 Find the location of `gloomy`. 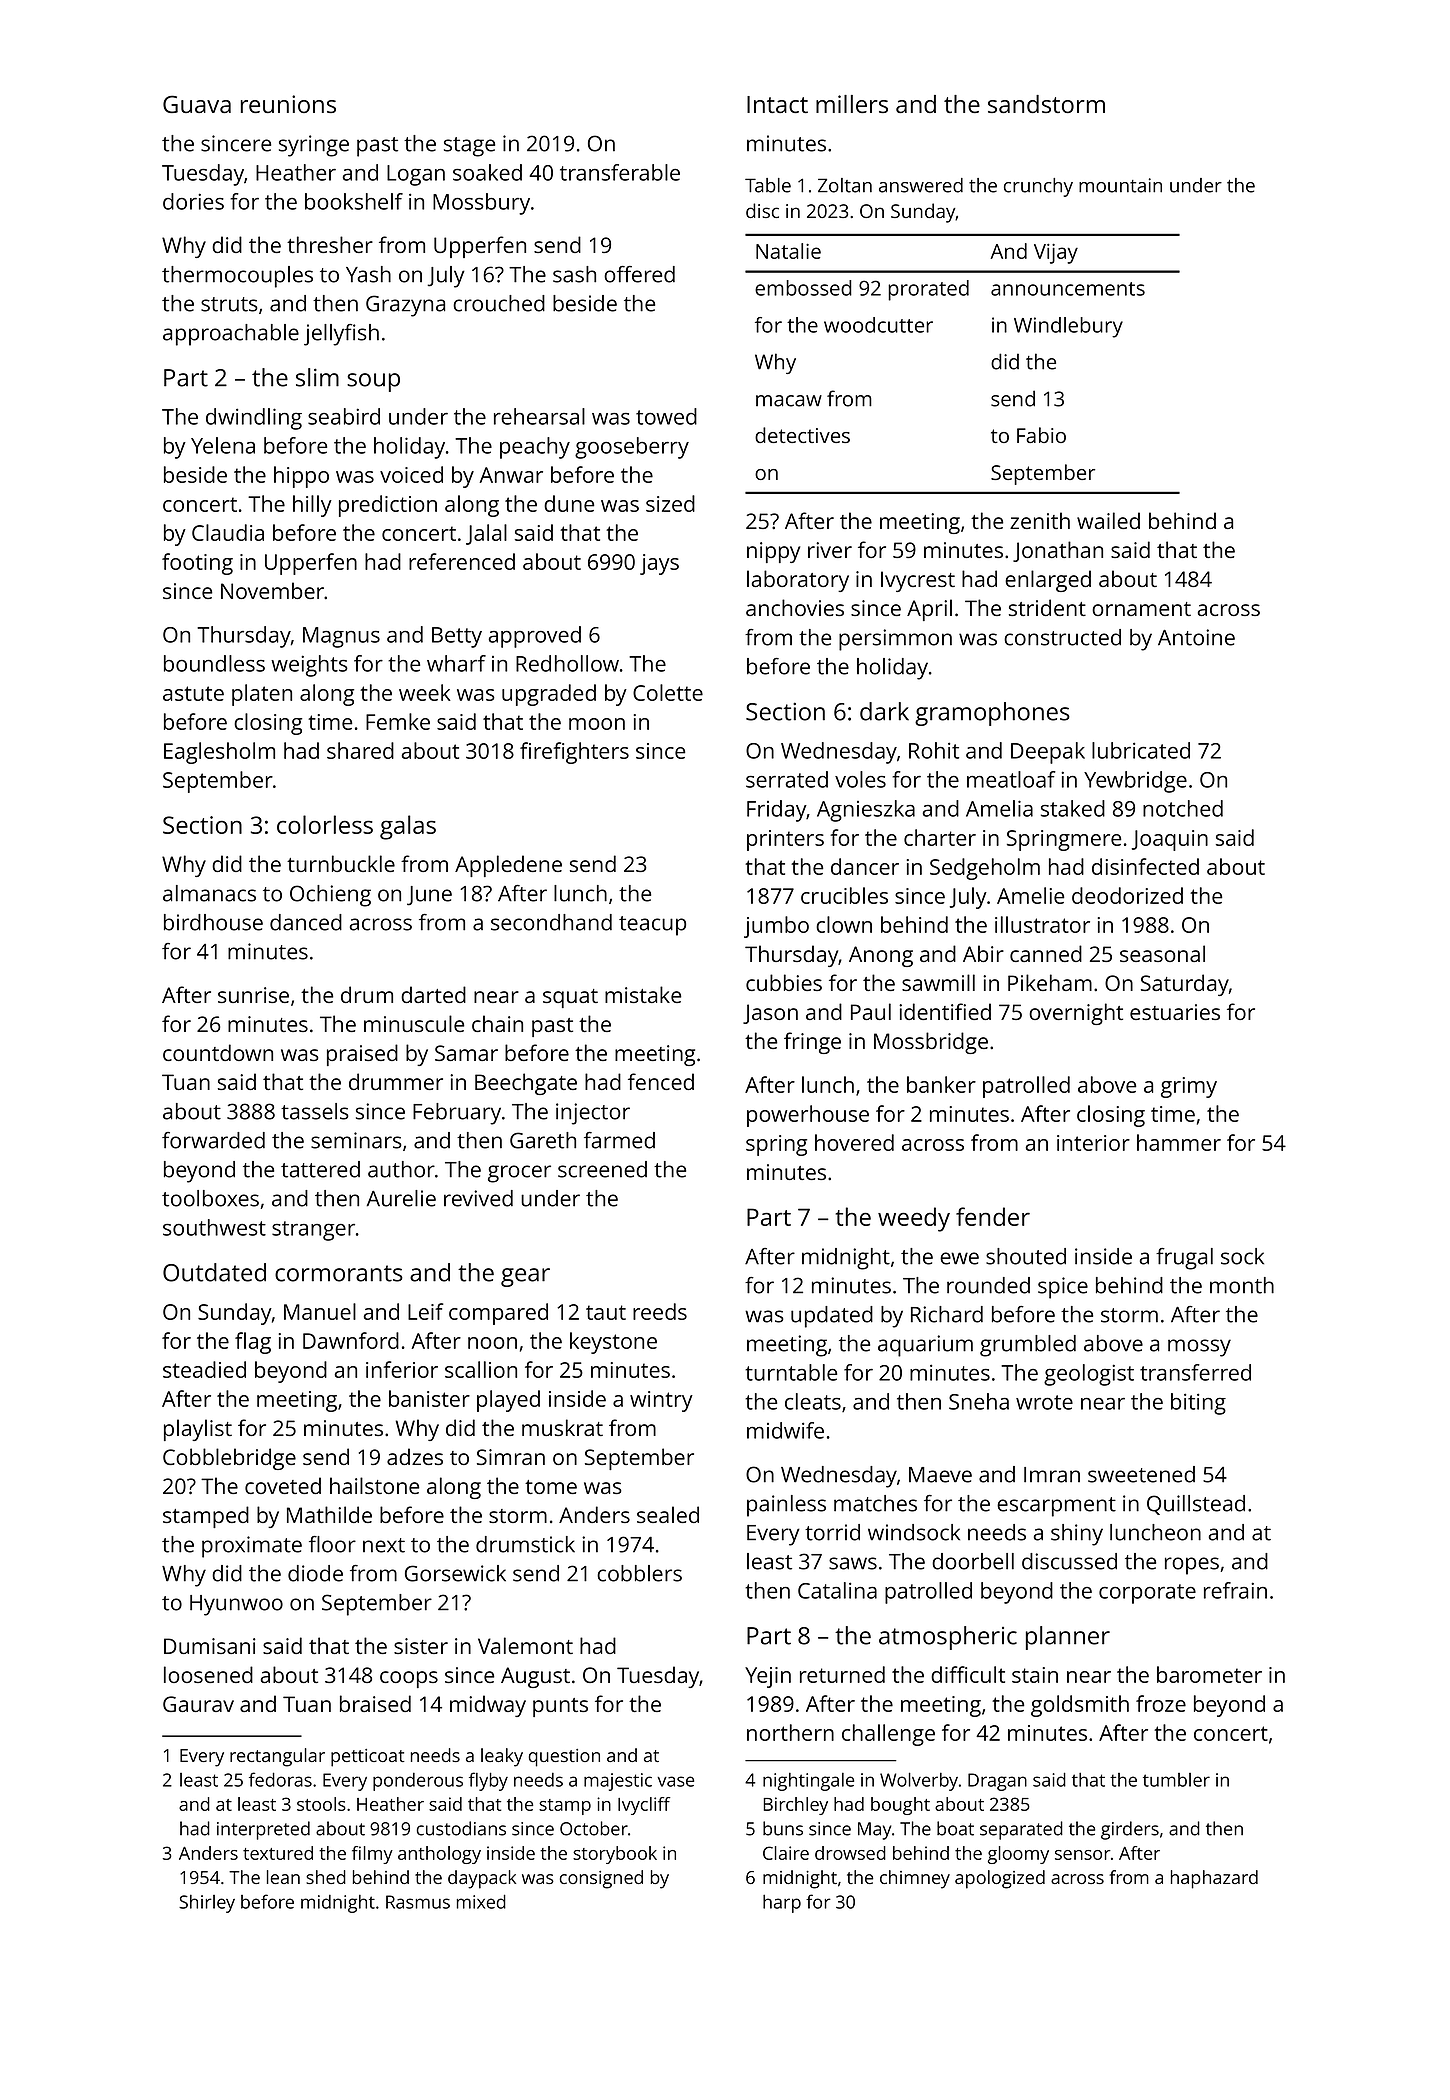

gloomy is located at coordinates (1018, 1855).
